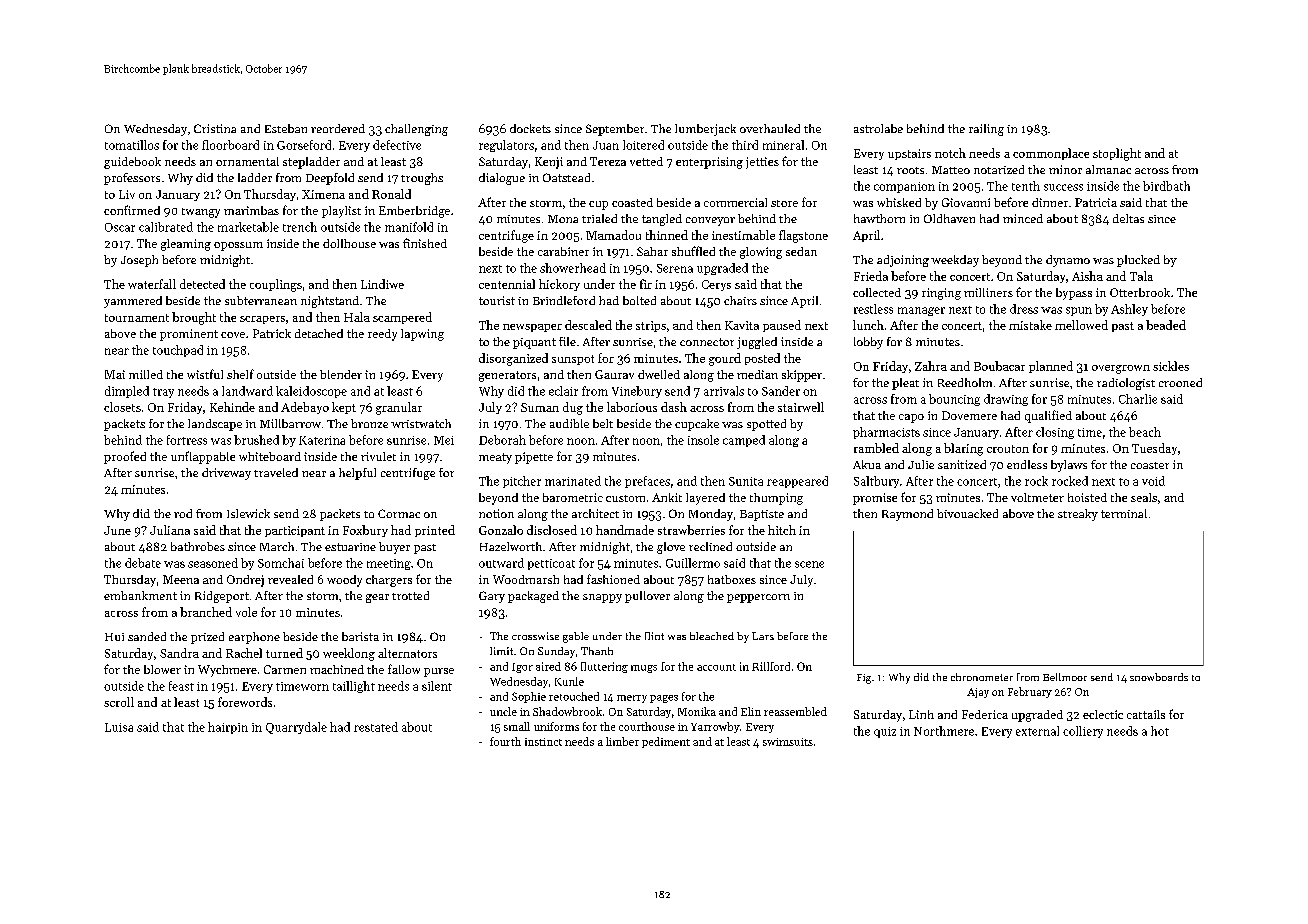 Image resolution: width=1308 pixels, height=924 pixels. What do you see at coordinates (261, 300) in the screenshot?
I see `subterranean` at bounding box center [261, 300].
